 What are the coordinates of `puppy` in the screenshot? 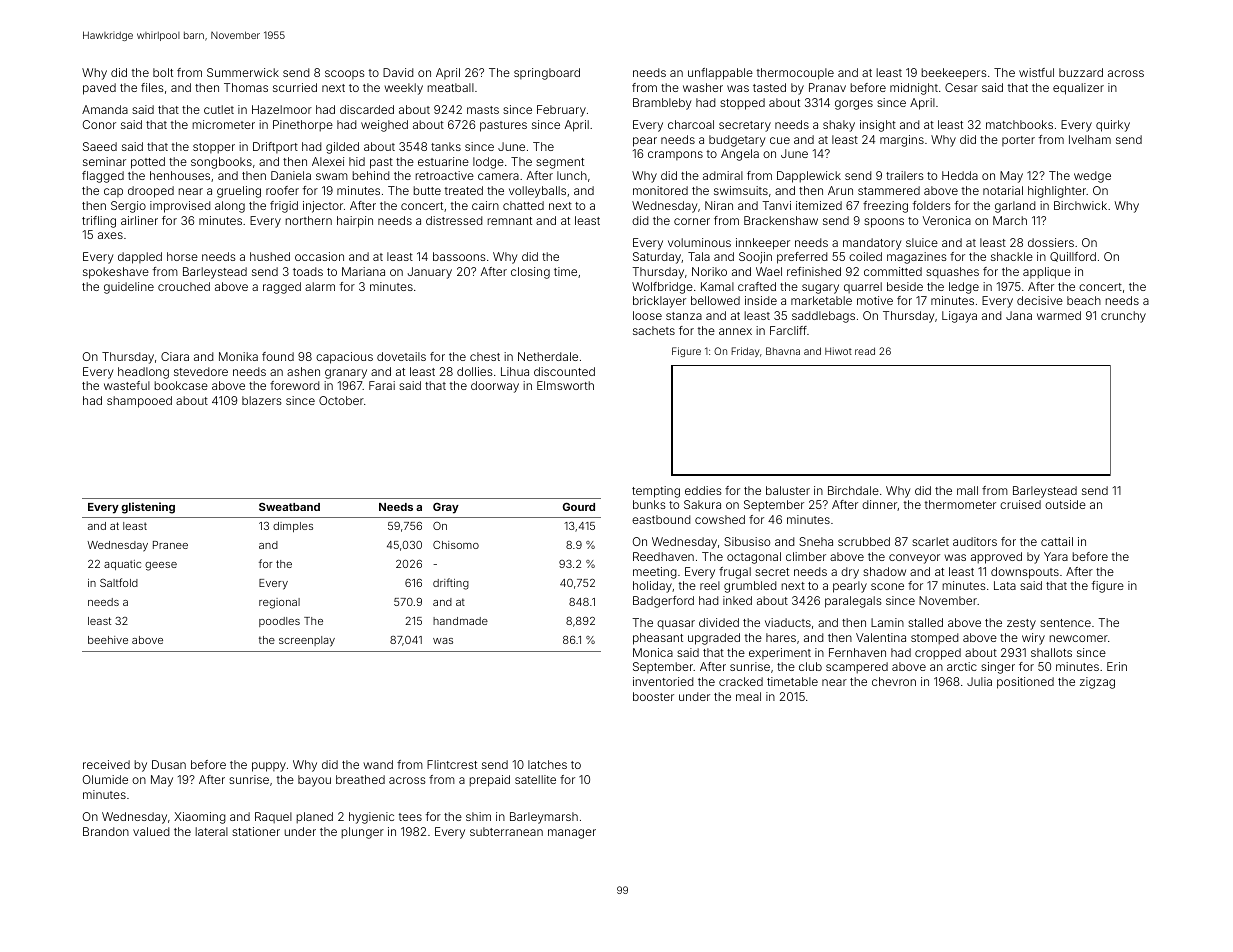 It's located at (269, 767).
